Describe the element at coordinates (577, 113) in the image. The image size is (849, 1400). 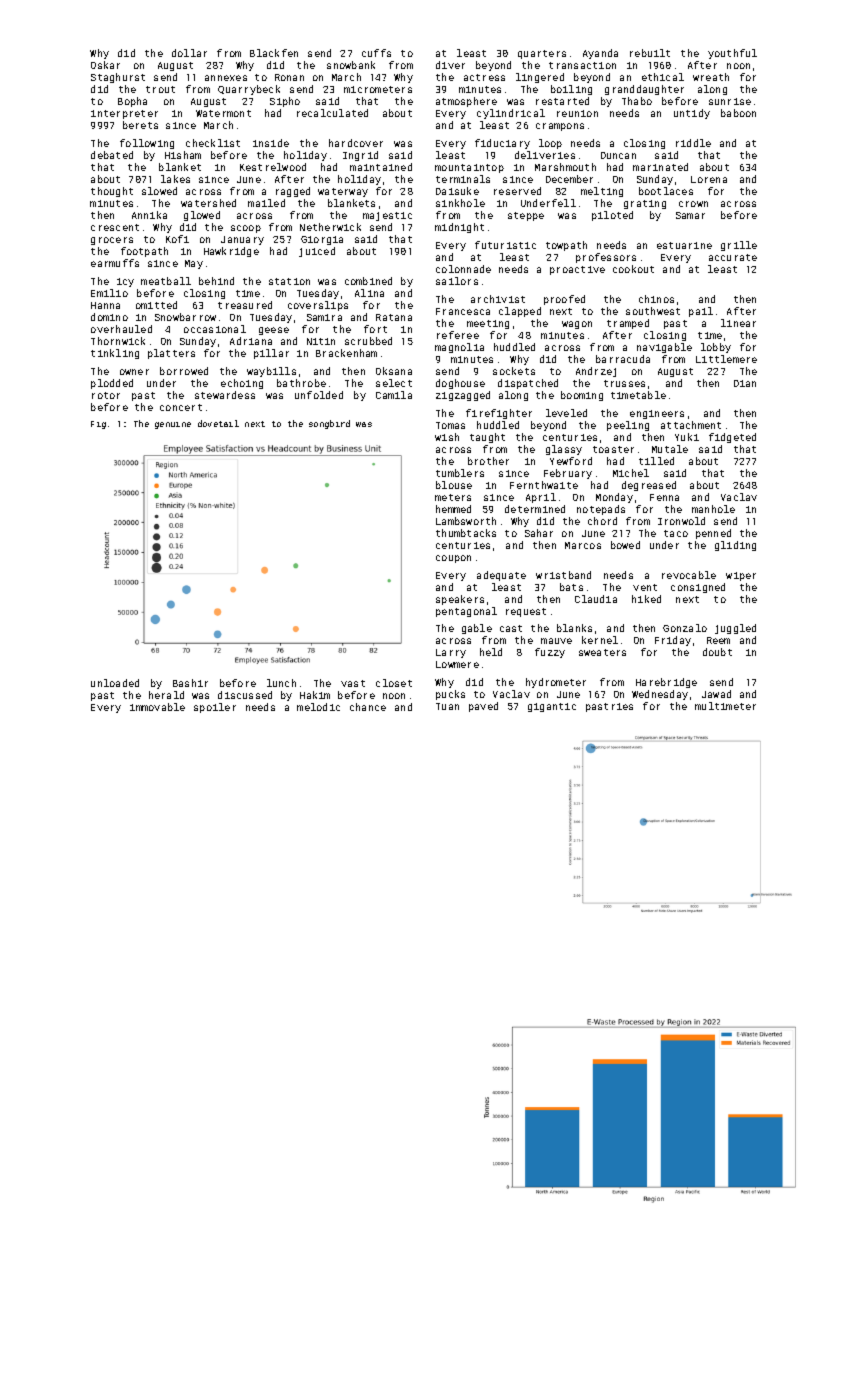
I see `reunion` at that location.
